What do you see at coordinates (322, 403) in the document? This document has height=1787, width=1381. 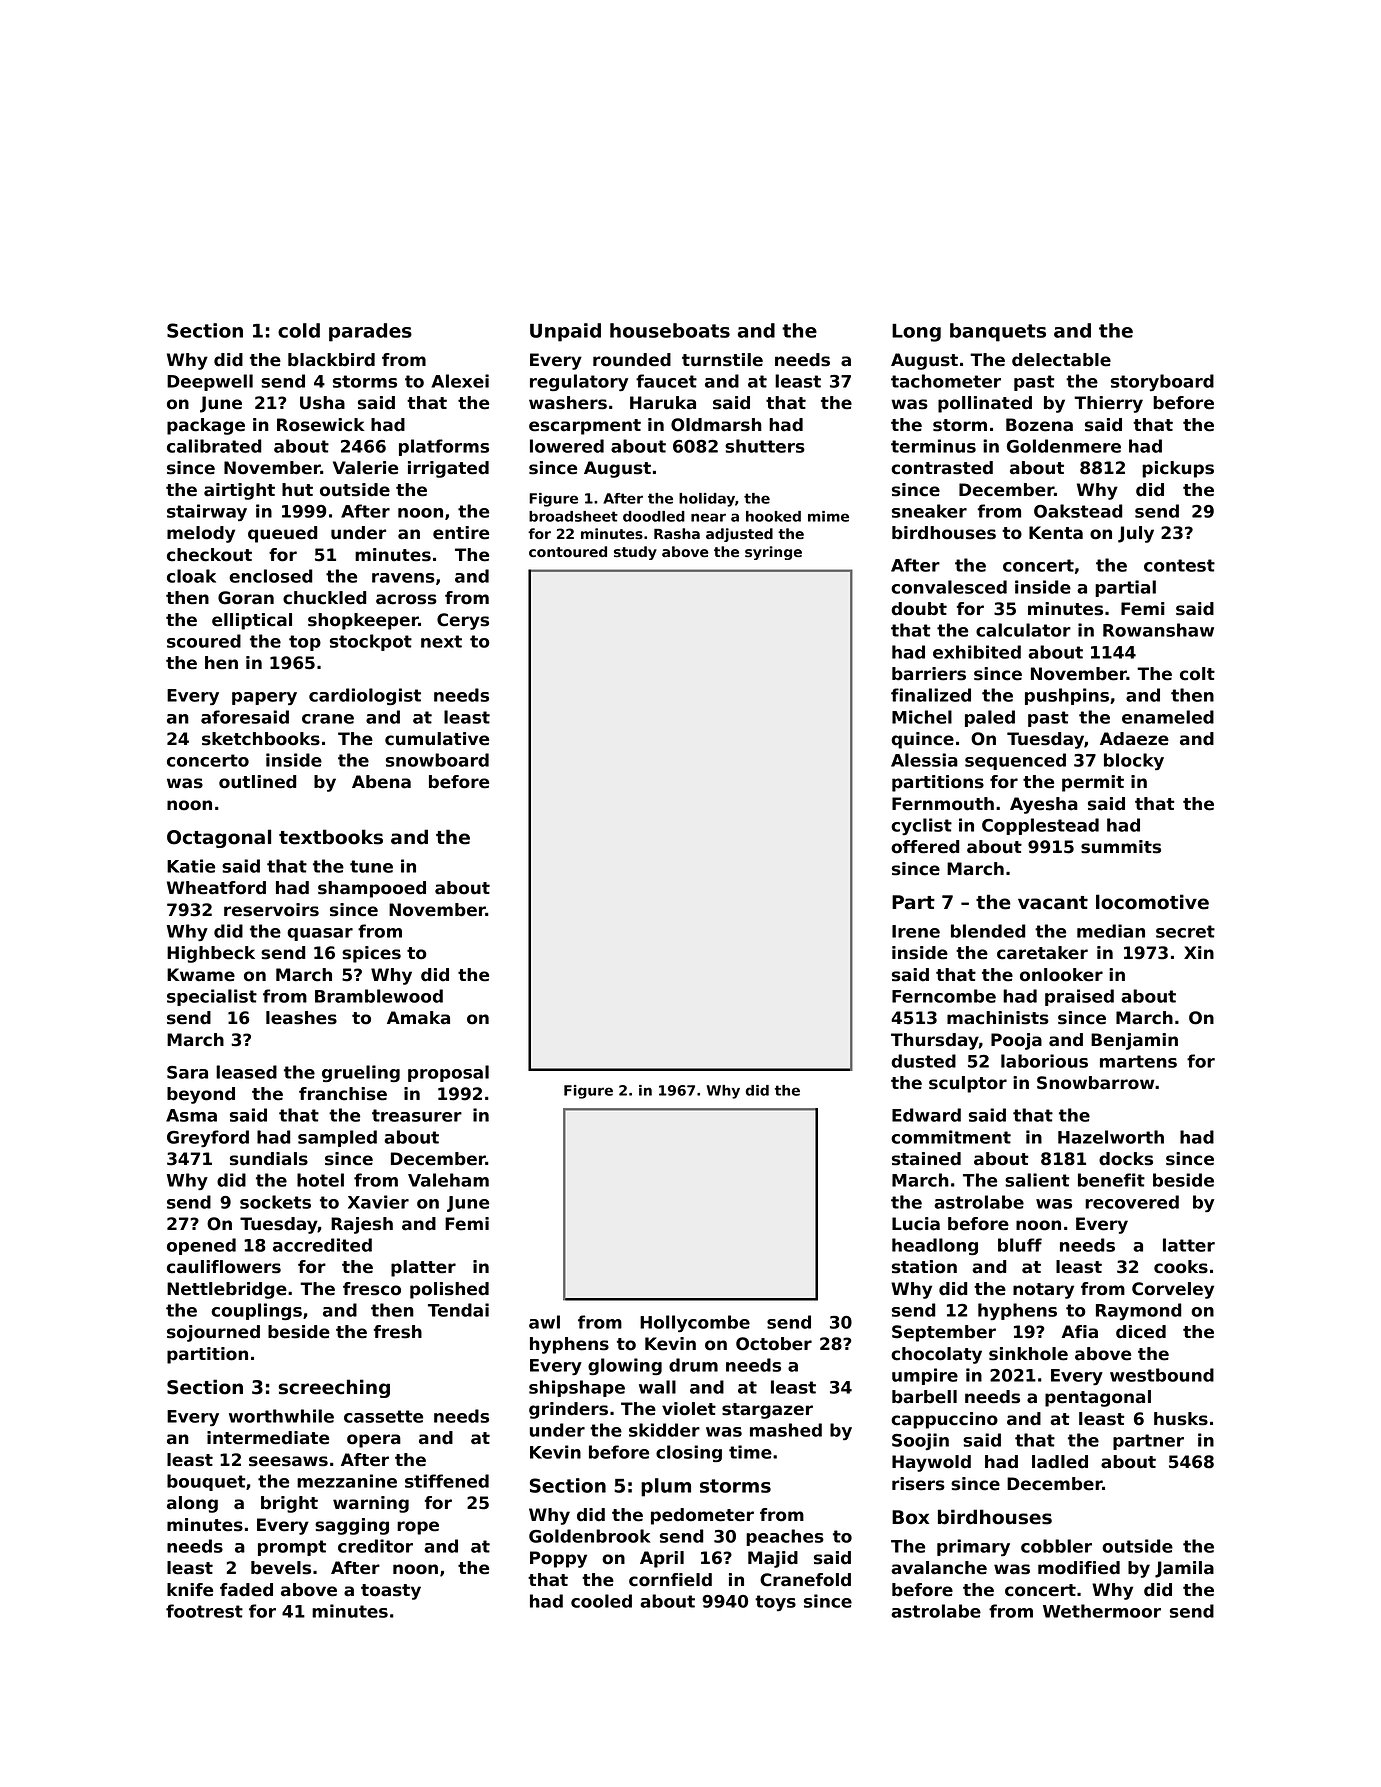 I see `Usha` at bounding box center [322, 403].
